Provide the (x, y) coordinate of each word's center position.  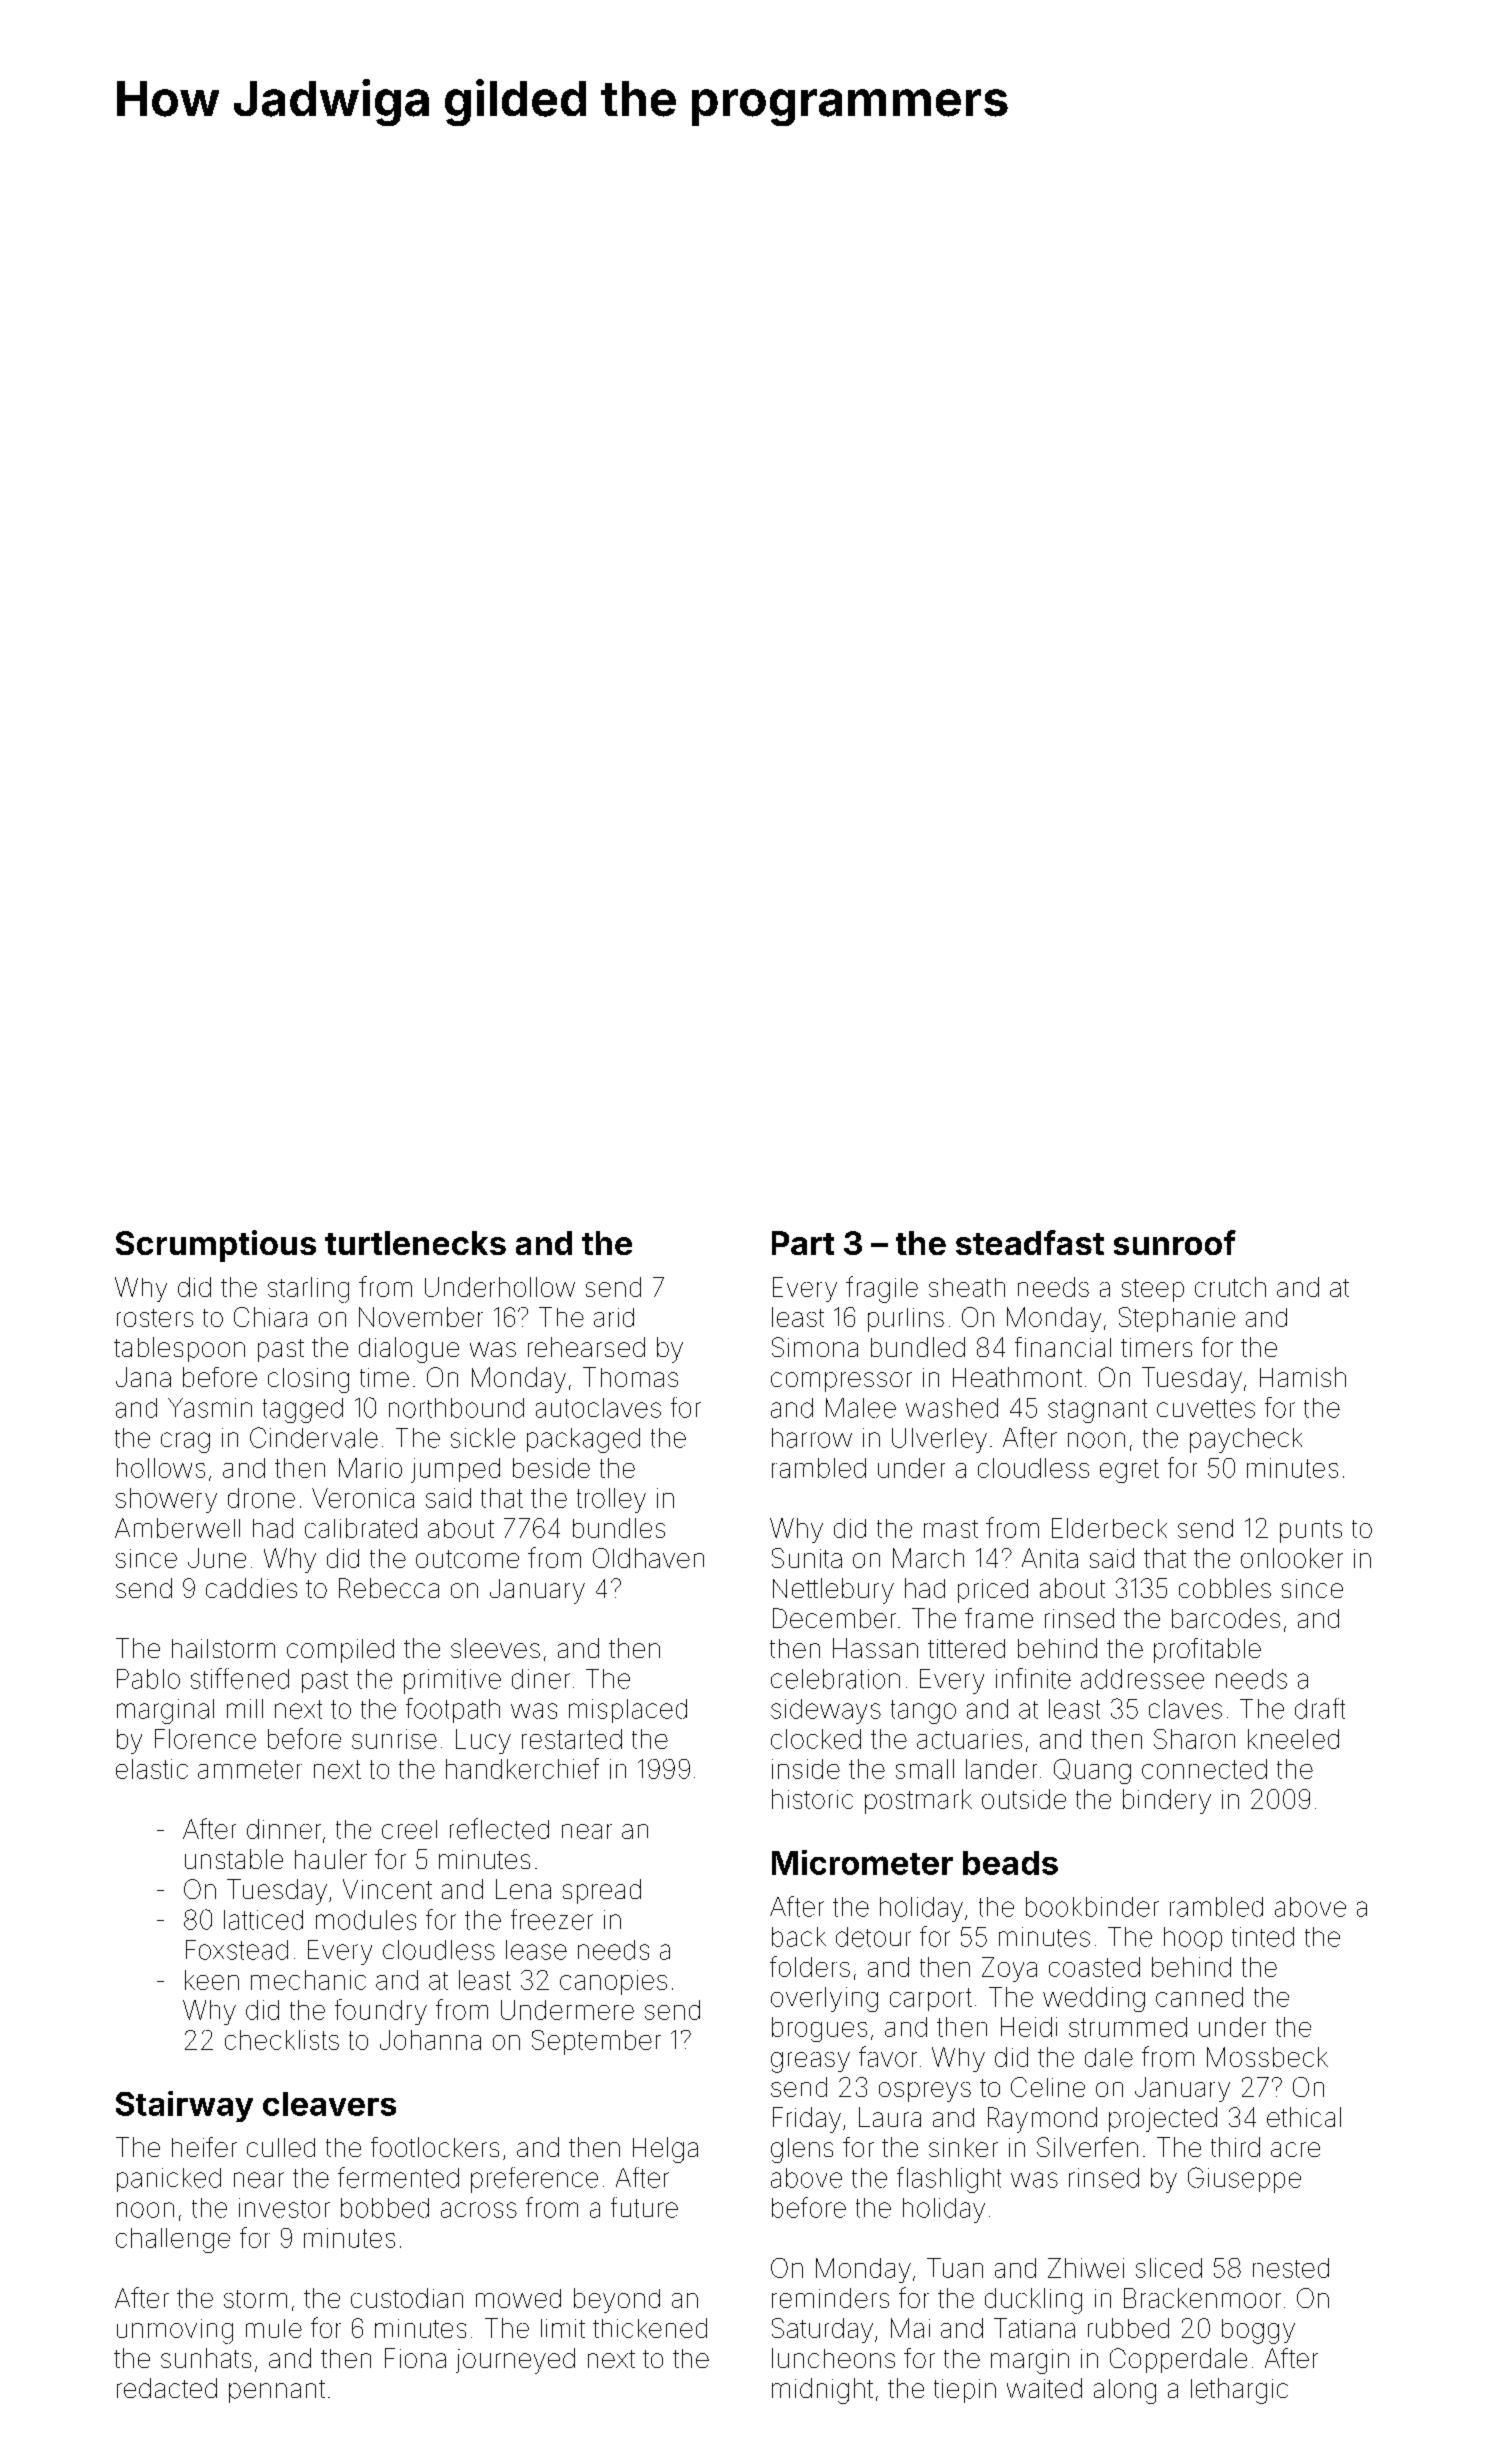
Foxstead (237, 1950)
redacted (167, 2388)
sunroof (1175, 1242)
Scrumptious (216, 1246)
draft (1320, 1708)
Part (803, 1243)
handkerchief (522, 1768)
